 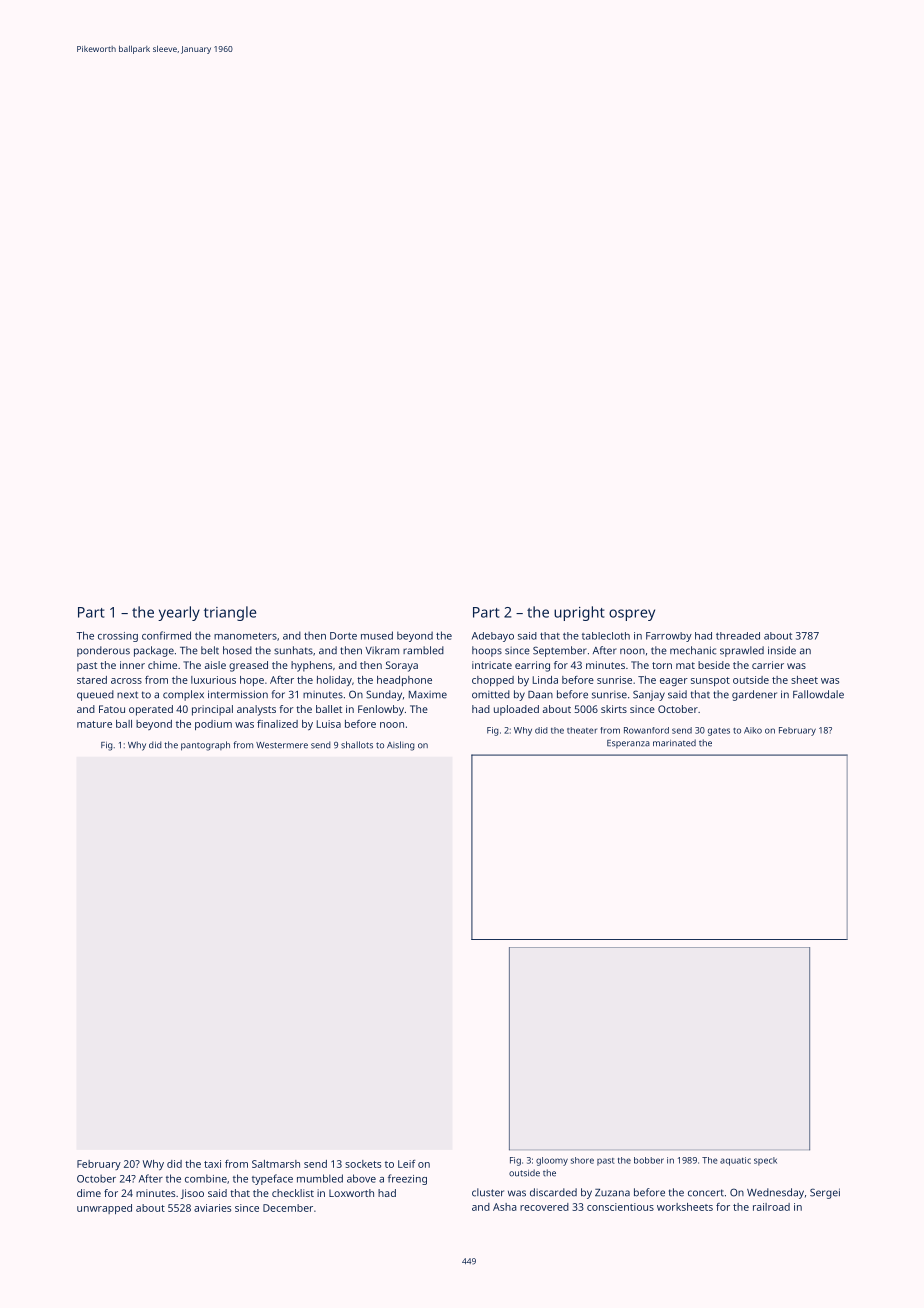 What do you see at coordinates (401, 746) in the screenshot?
I see `Aisling` at bounding box center [401, 746].
